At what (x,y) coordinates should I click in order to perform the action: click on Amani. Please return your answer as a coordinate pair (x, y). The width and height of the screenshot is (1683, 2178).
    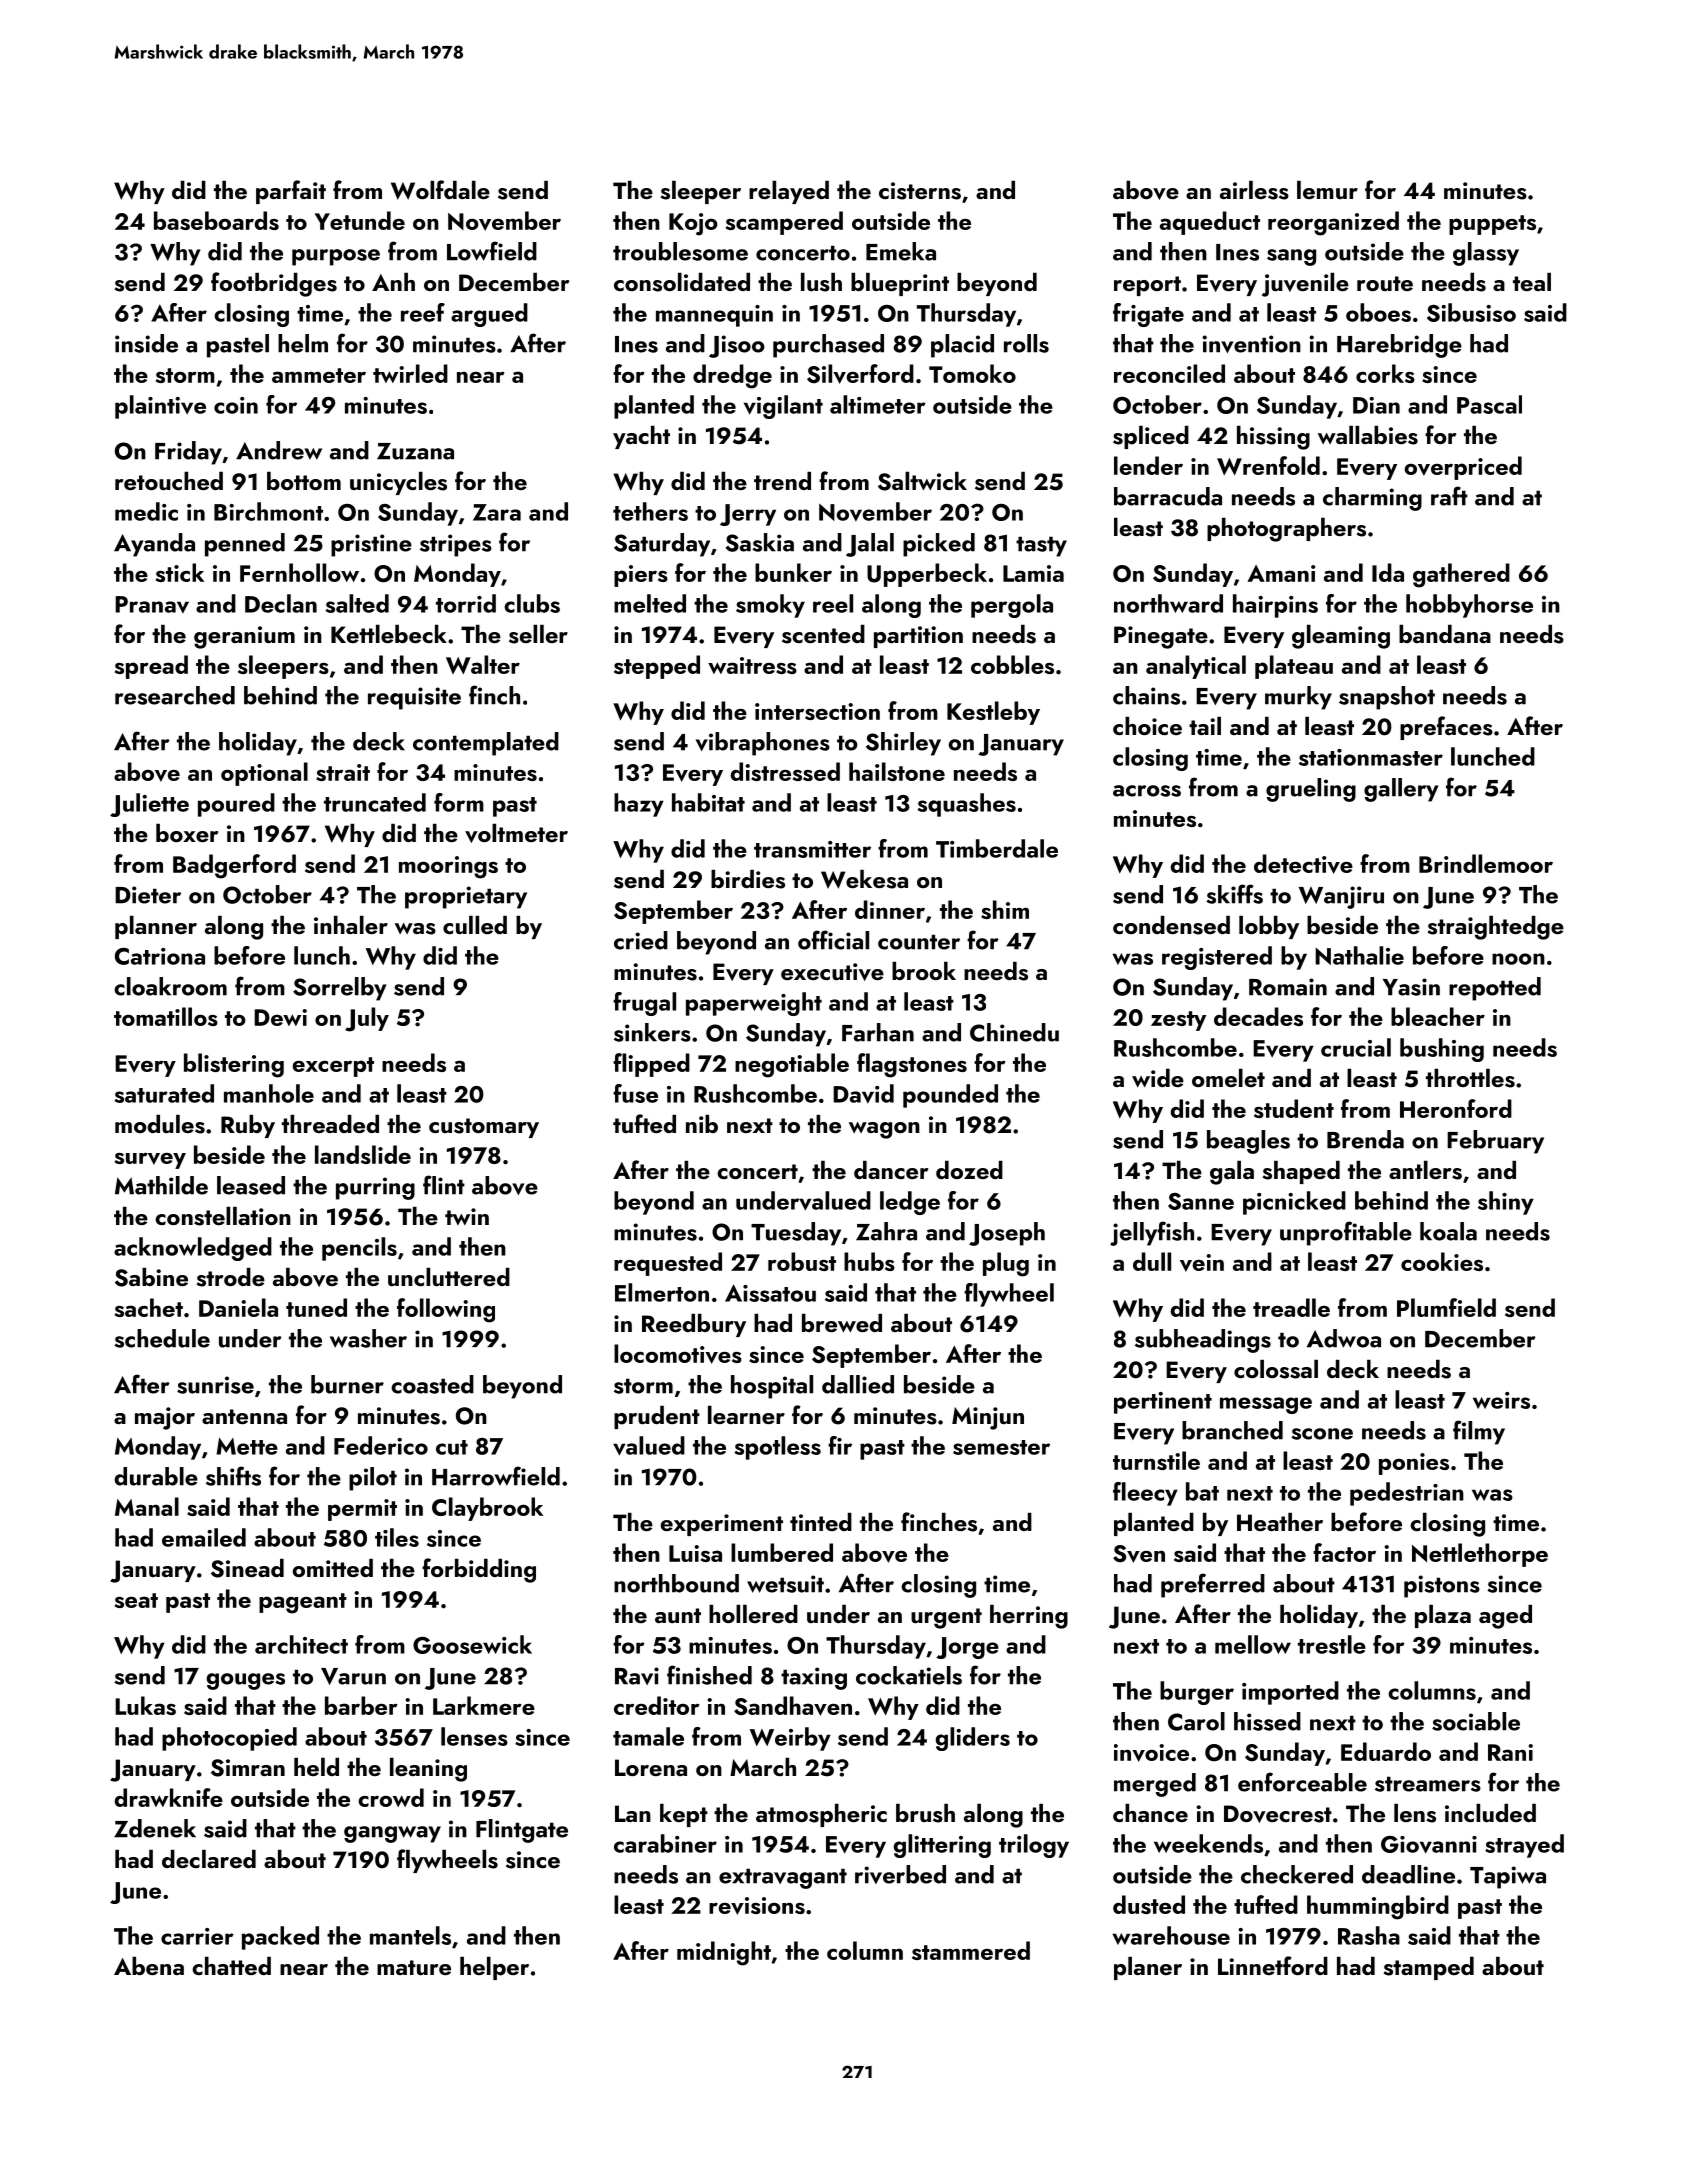
    Looking at the image, I should click on (1281, 573).
